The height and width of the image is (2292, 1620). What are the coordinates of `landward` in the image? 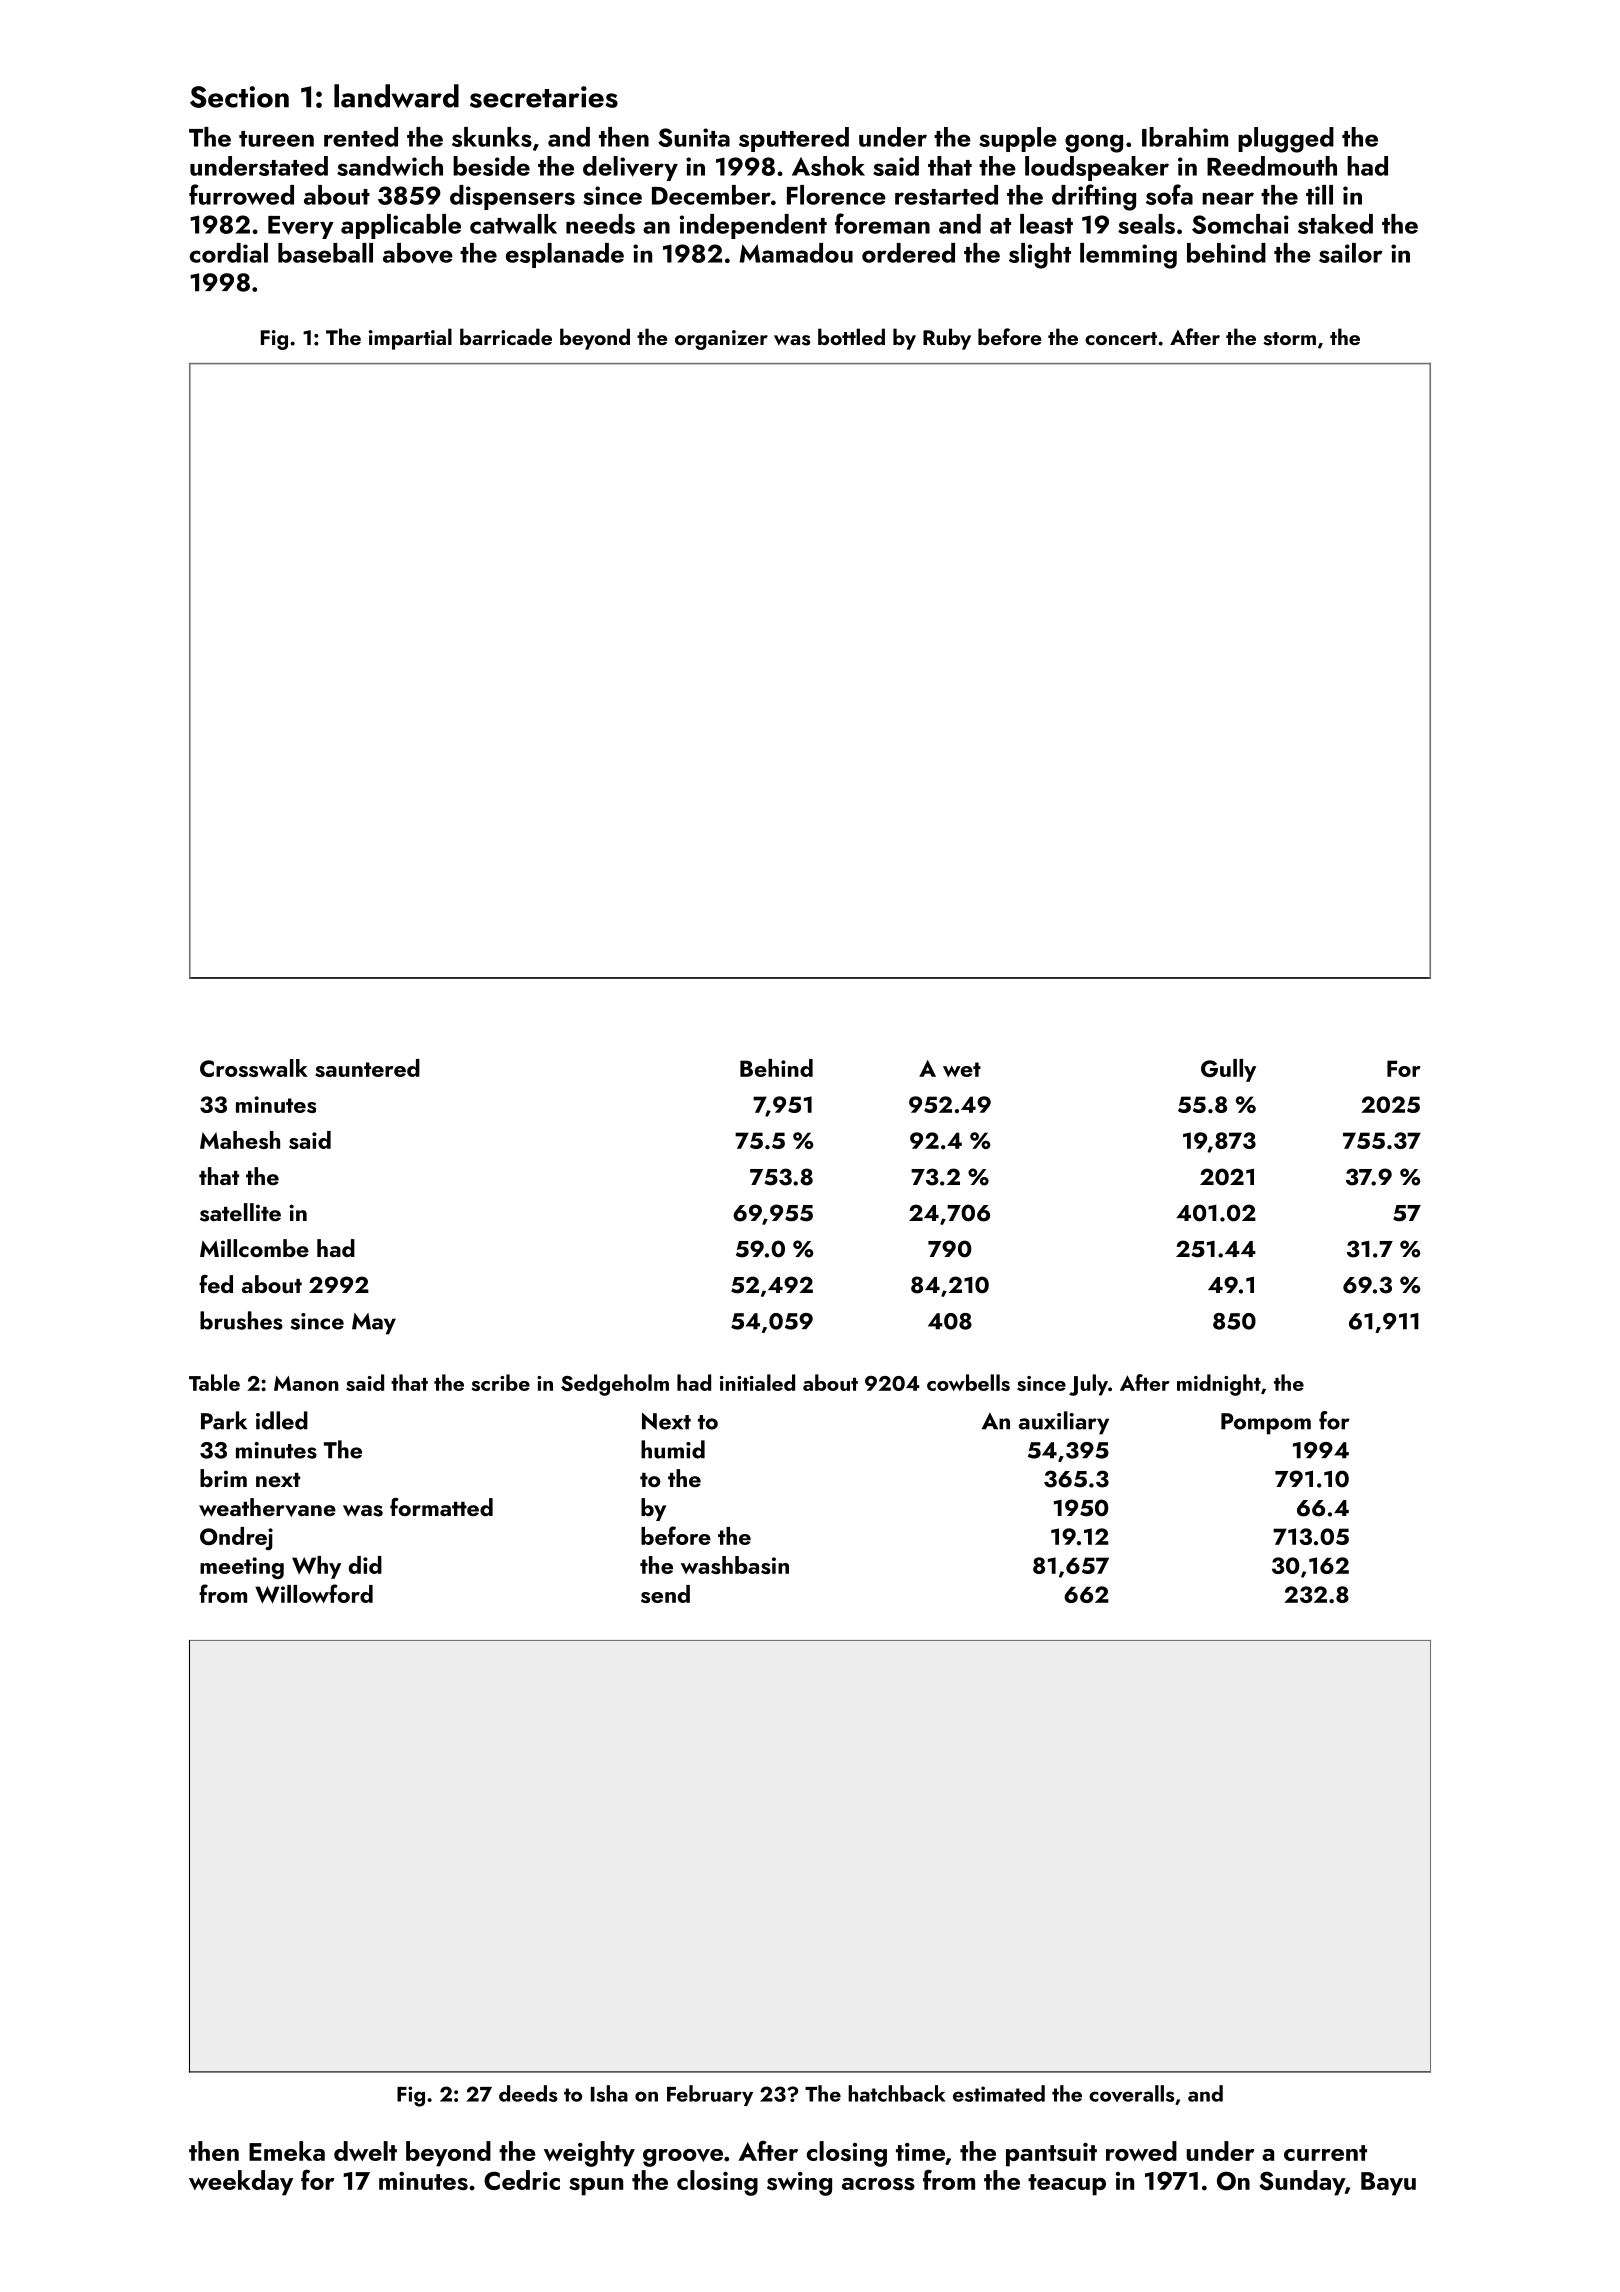 It's located at (396, 96).
